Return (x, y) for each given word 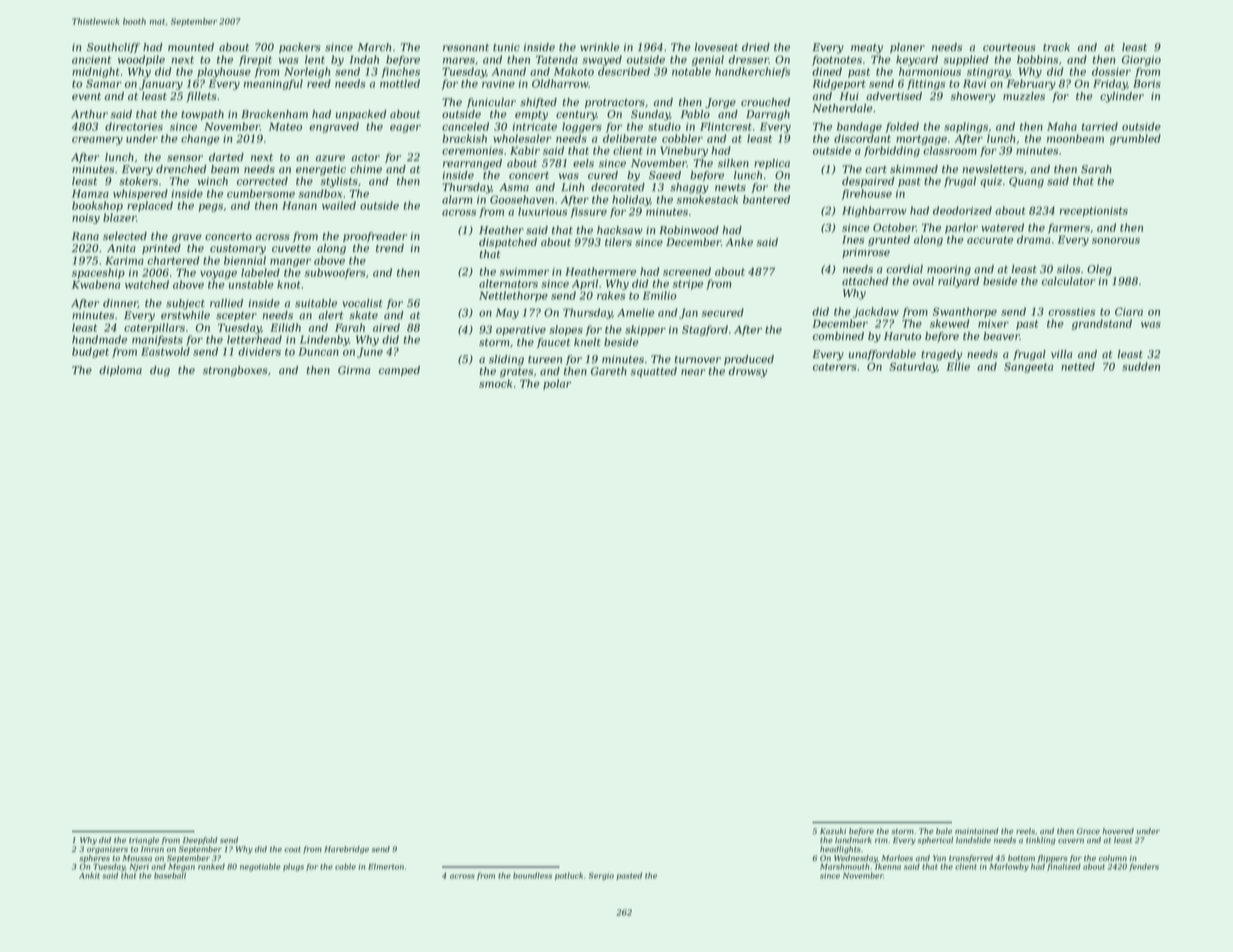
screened (687, 271)
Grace (1088, 831)
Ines (853, 239)
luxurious (542, 211)
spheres (94, 859)
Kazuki (833, 831)
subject (185, 304)
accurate (990, 240)
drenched (181, 169)
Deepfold (200, 841)
